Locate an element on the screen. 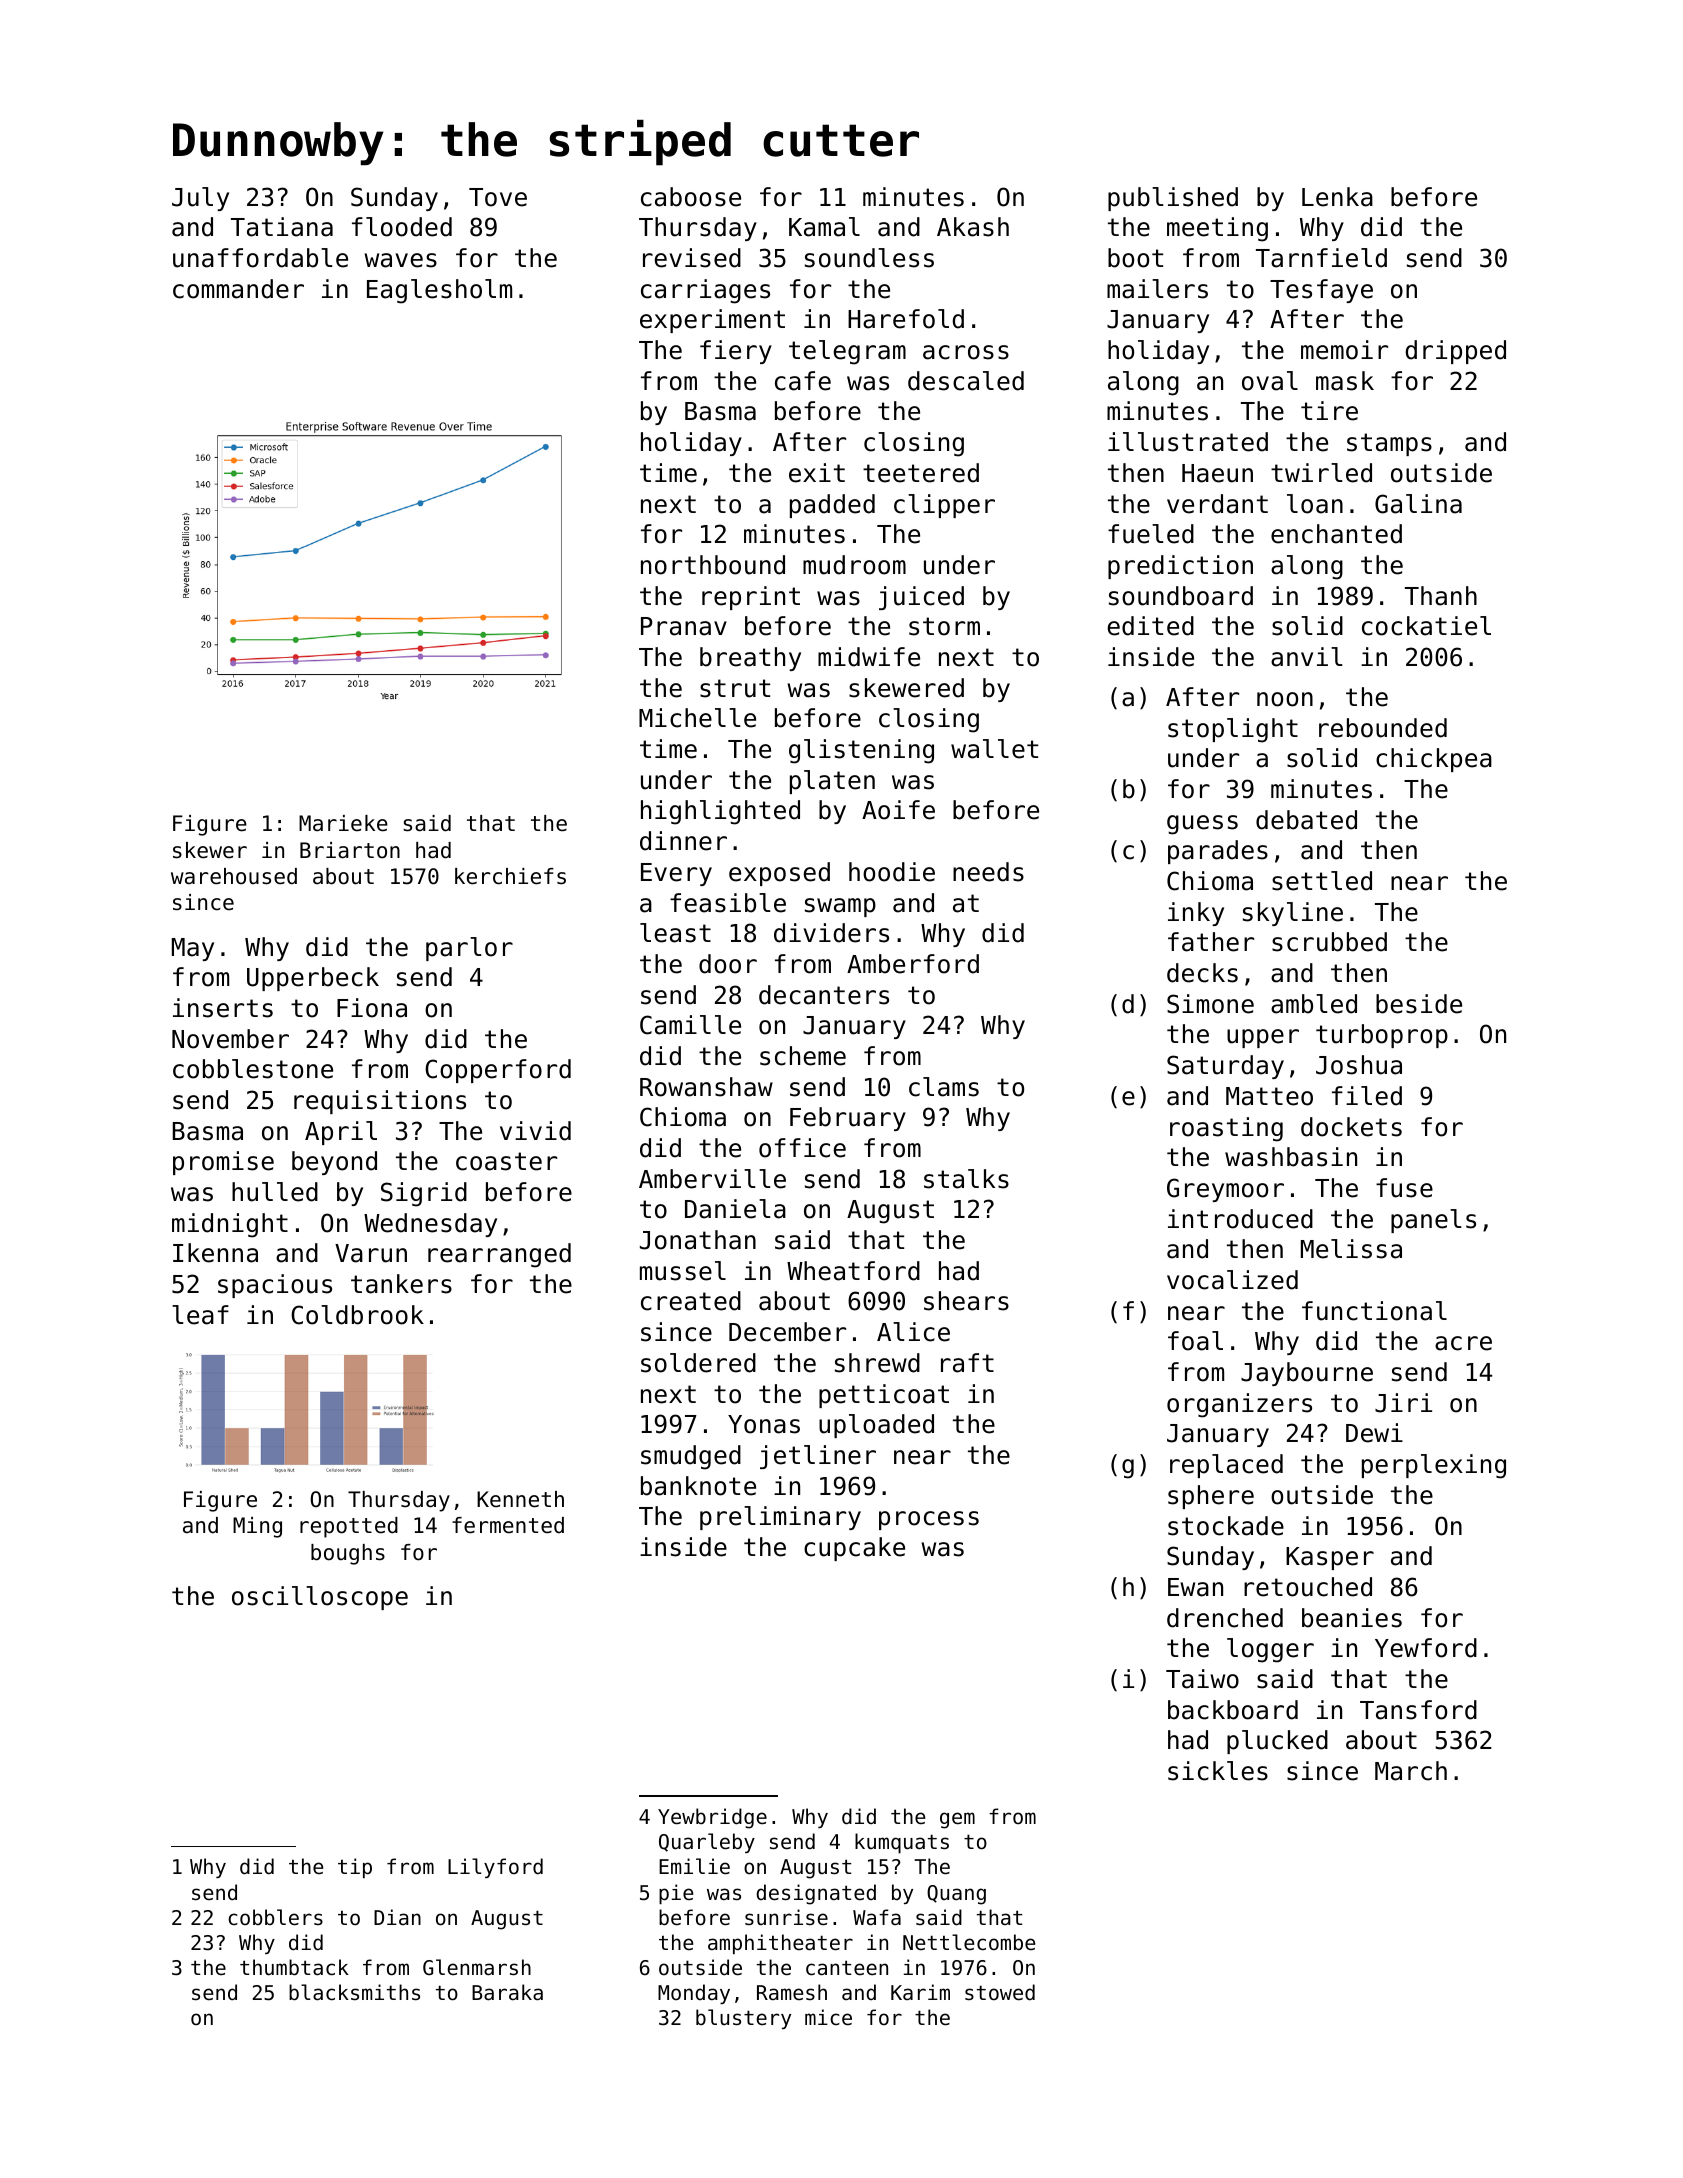 This screenshot has width=1683, height=2178. cobblestone is located at coordinates (253, 1069).
